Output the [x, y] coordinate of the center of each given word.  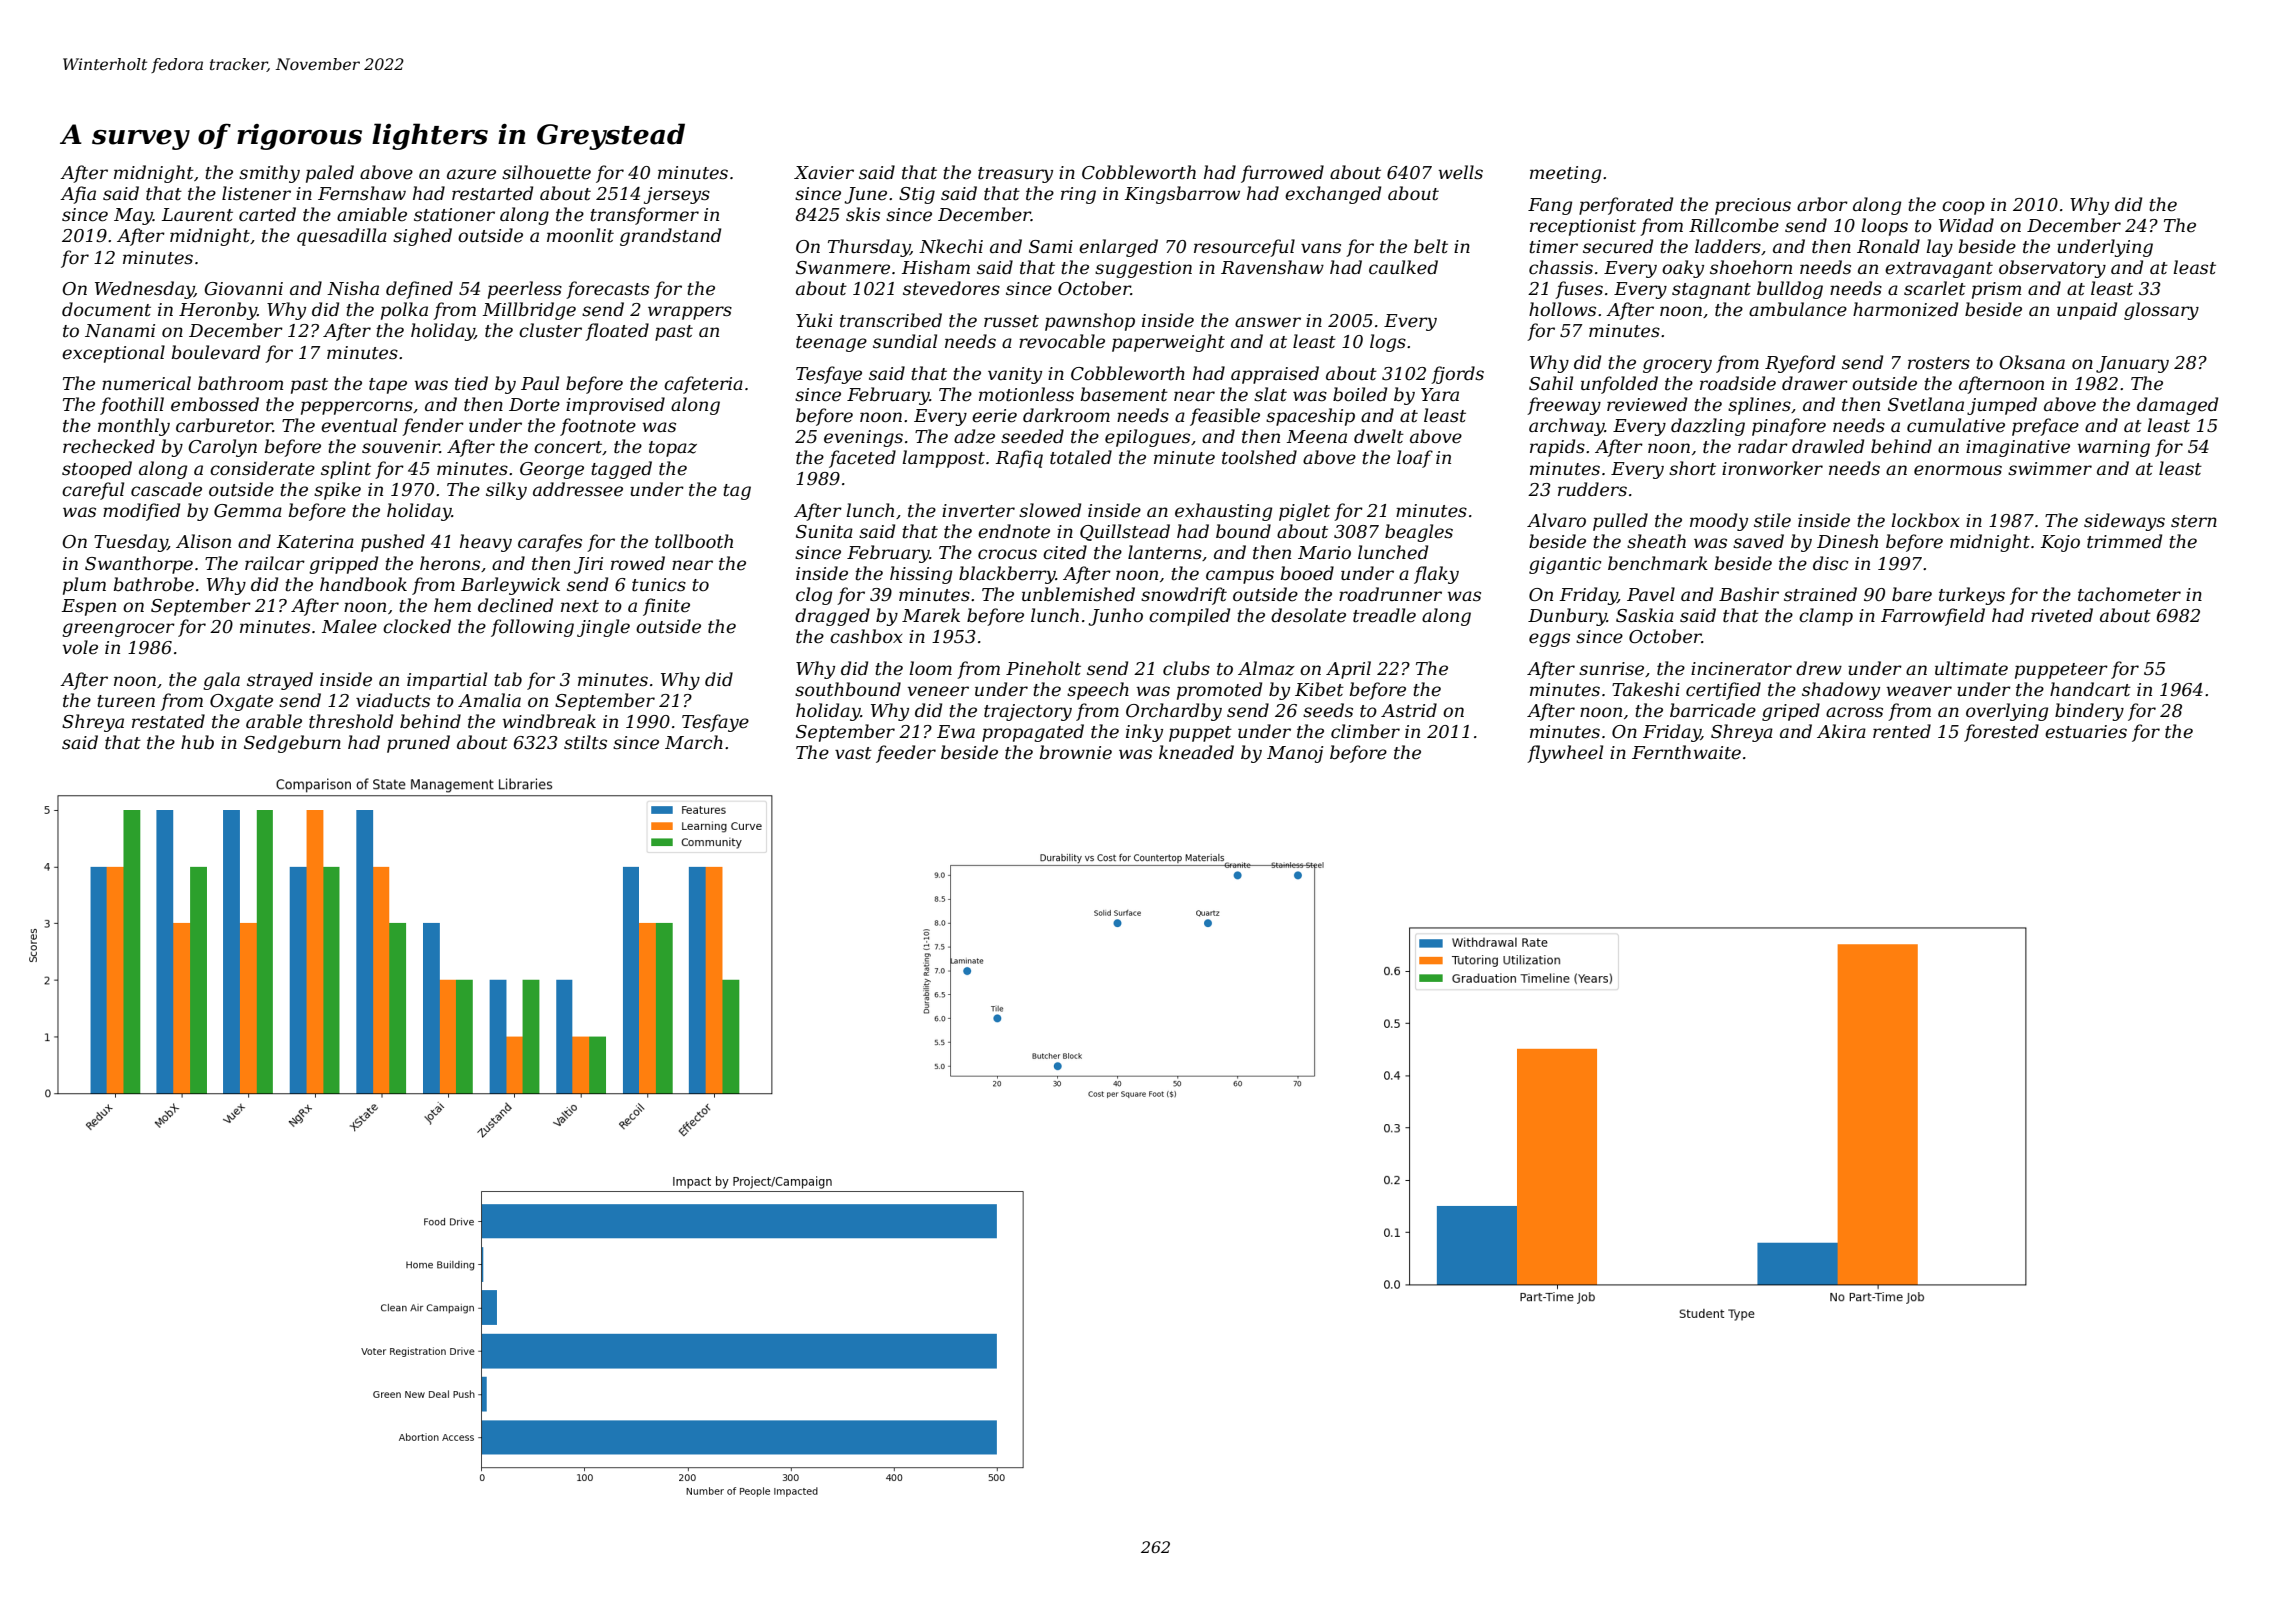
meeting [1565, 174]
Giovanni [243, 289]
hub [197, 742]
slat [1270, 394]
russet [1011, 321]
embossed [215, 404]
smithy [269, 174]
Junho [1115, 617]
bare [1912, 594]
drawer [1815, 383]
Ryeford [1800, 364]
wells [1461, 172]
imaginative [2018, 448]
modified [141, 512]
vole [80, 647]
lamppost [943, 459]
